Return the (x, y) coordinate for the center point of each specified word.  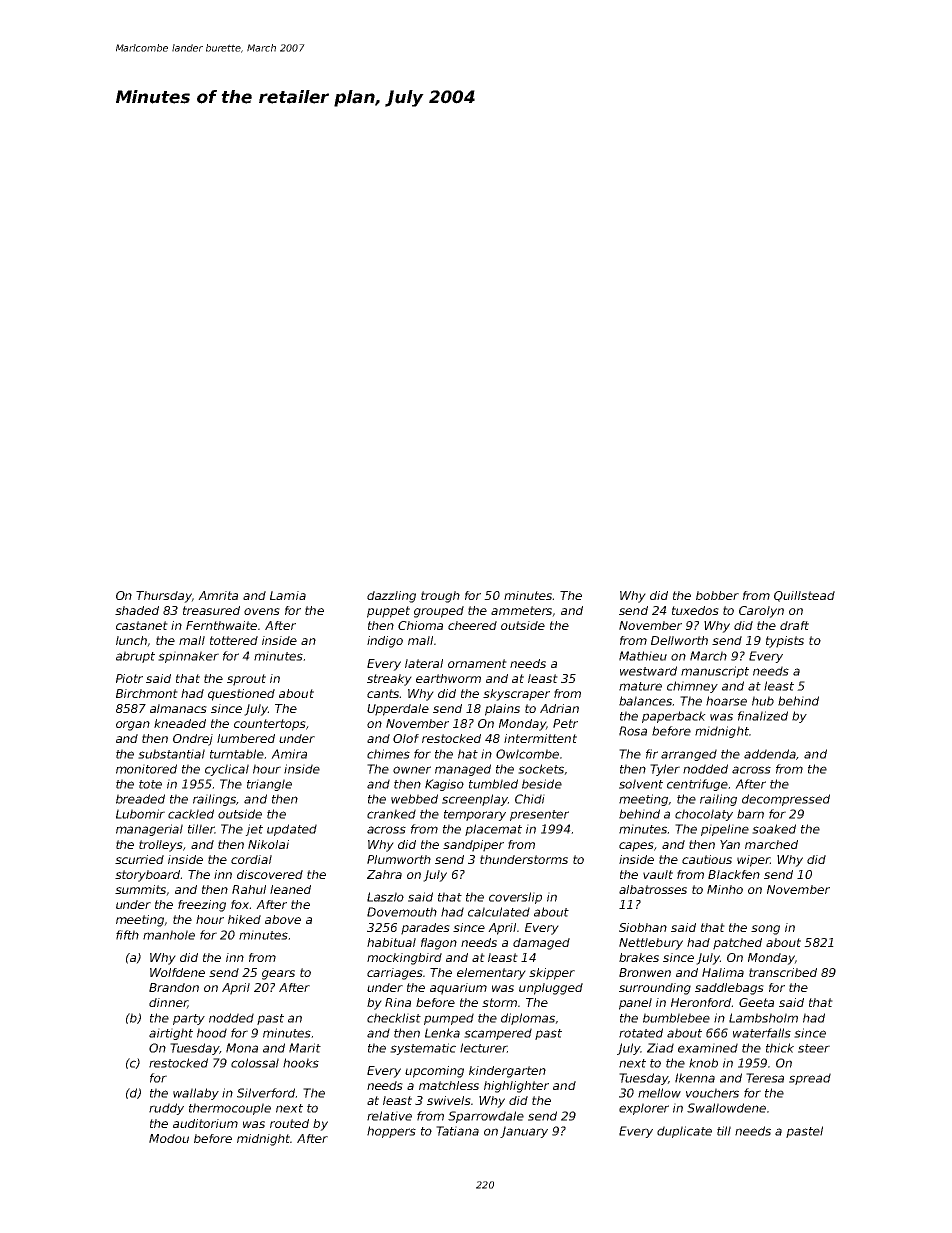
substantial (171, 754)
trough (440, 597)
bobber (717, 595)
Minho (725, 889)
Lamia (288, 595)
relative (389, 1116)
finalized (763, 716)
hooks (301, 1063)
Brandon (174, 987)
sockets (541, 769)
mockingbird (404, 959)
